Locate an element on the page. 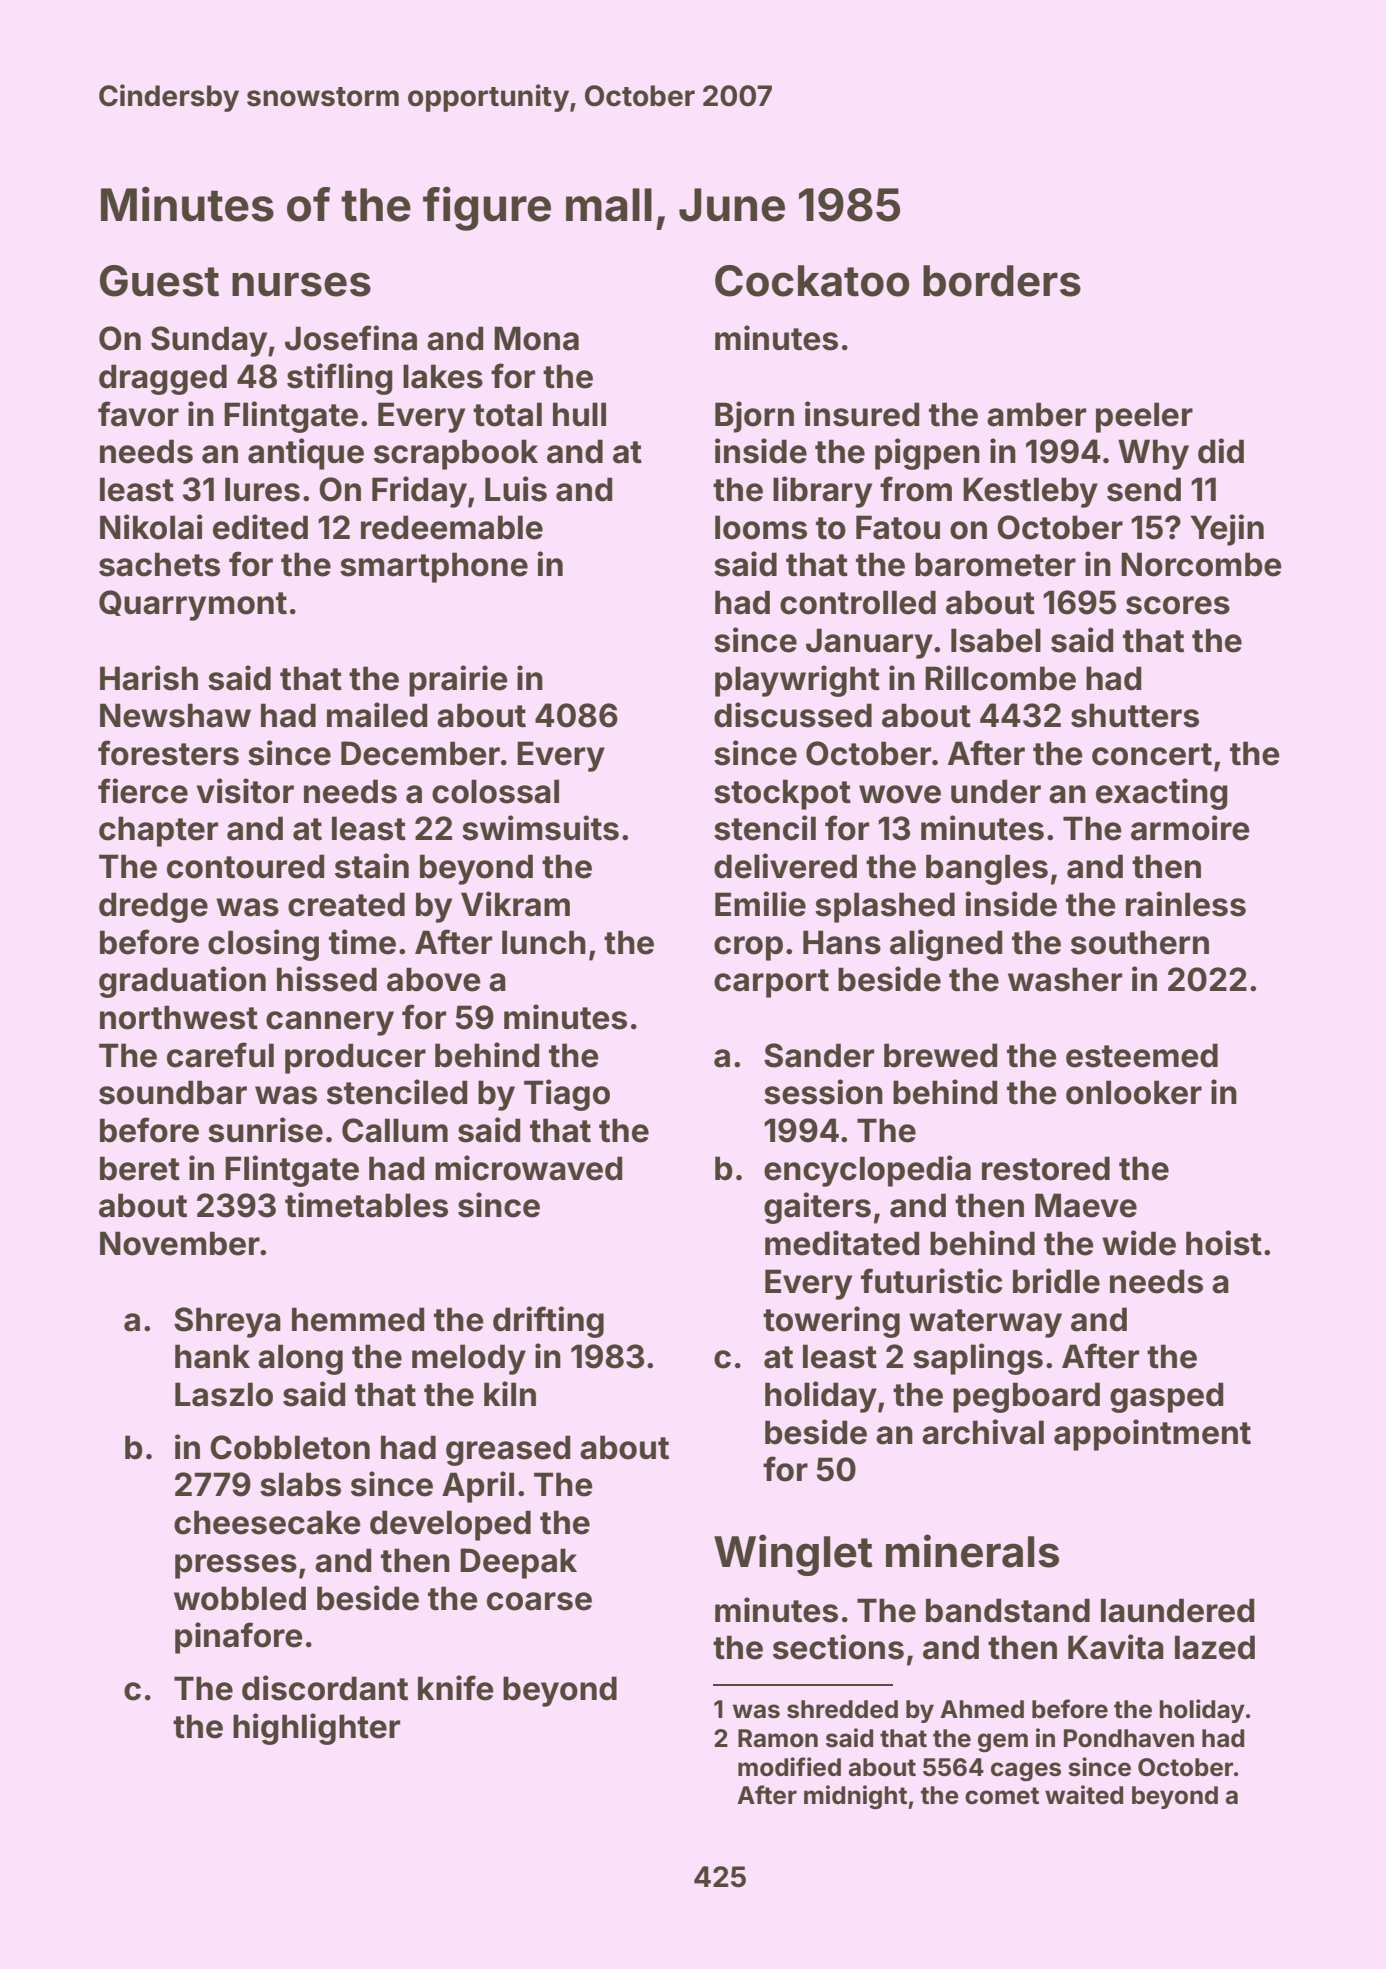 This image has width=1386, height=1969. midnight is located at coordinates (855, 1797).
